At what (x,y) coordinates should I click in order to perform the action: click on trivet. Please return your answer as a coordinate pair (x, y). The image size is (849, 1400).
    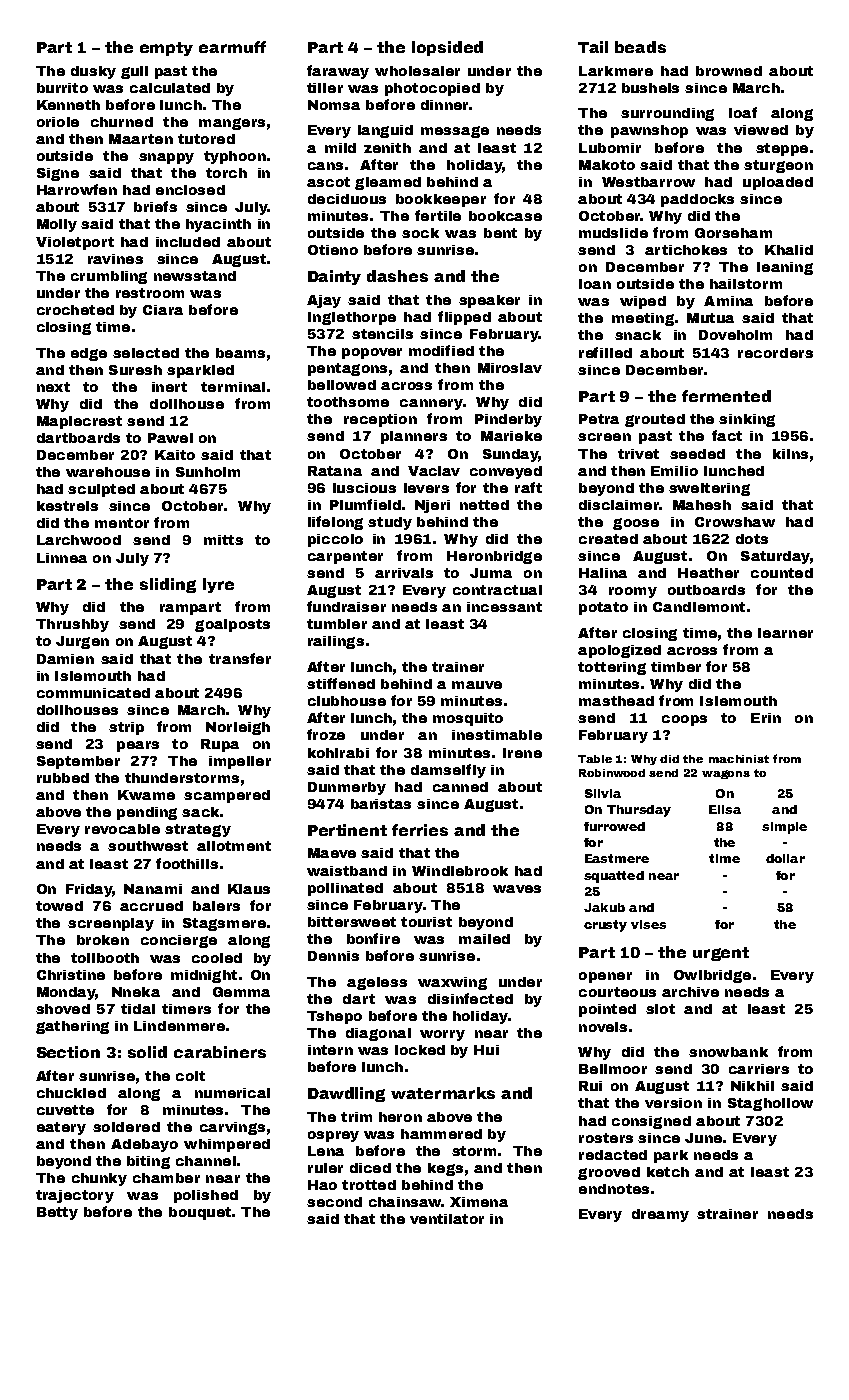
    Looking at the image, I should click on (638, 454).
